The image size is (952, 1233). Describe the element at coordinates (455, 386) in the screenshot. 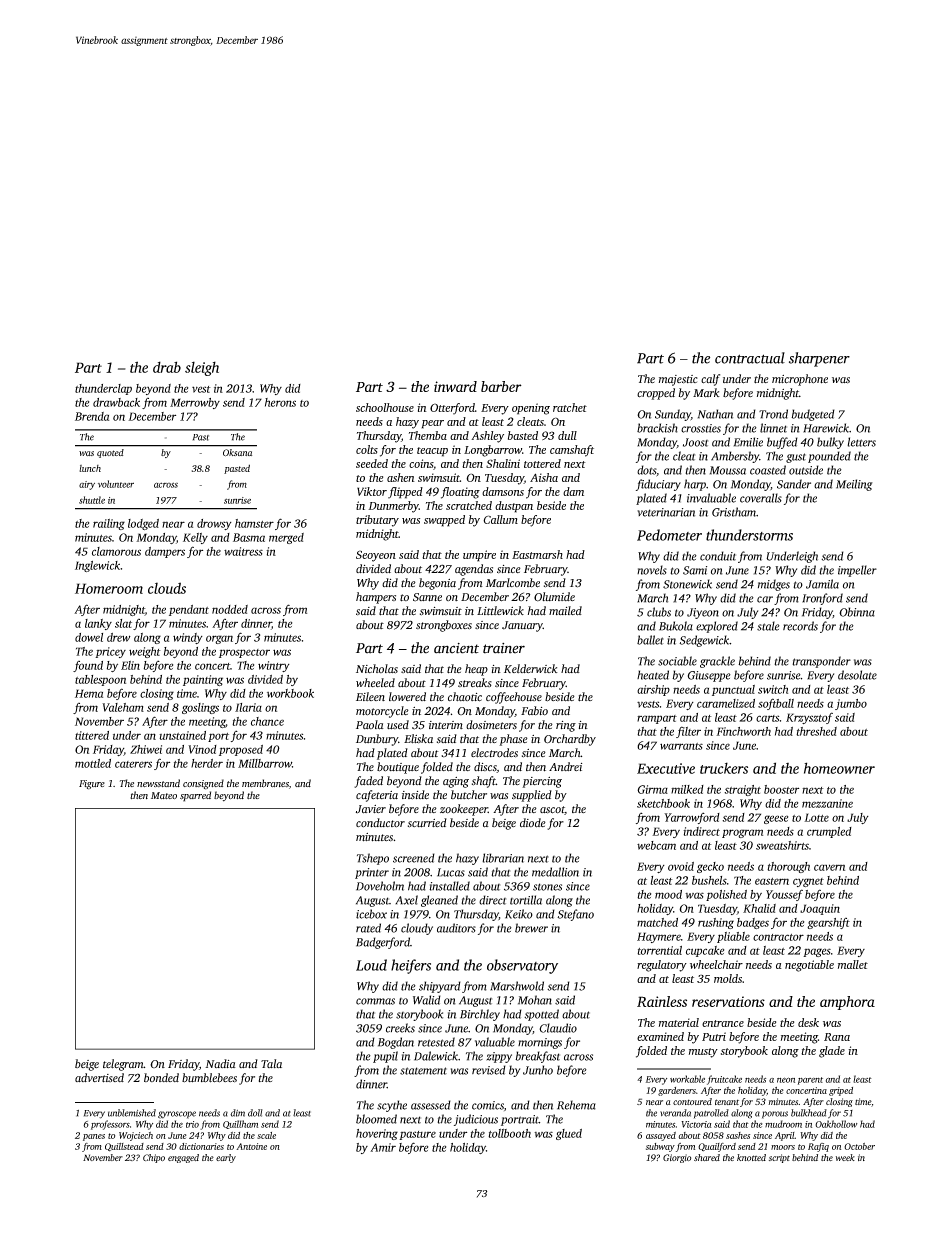

I see `inward` at that location.
